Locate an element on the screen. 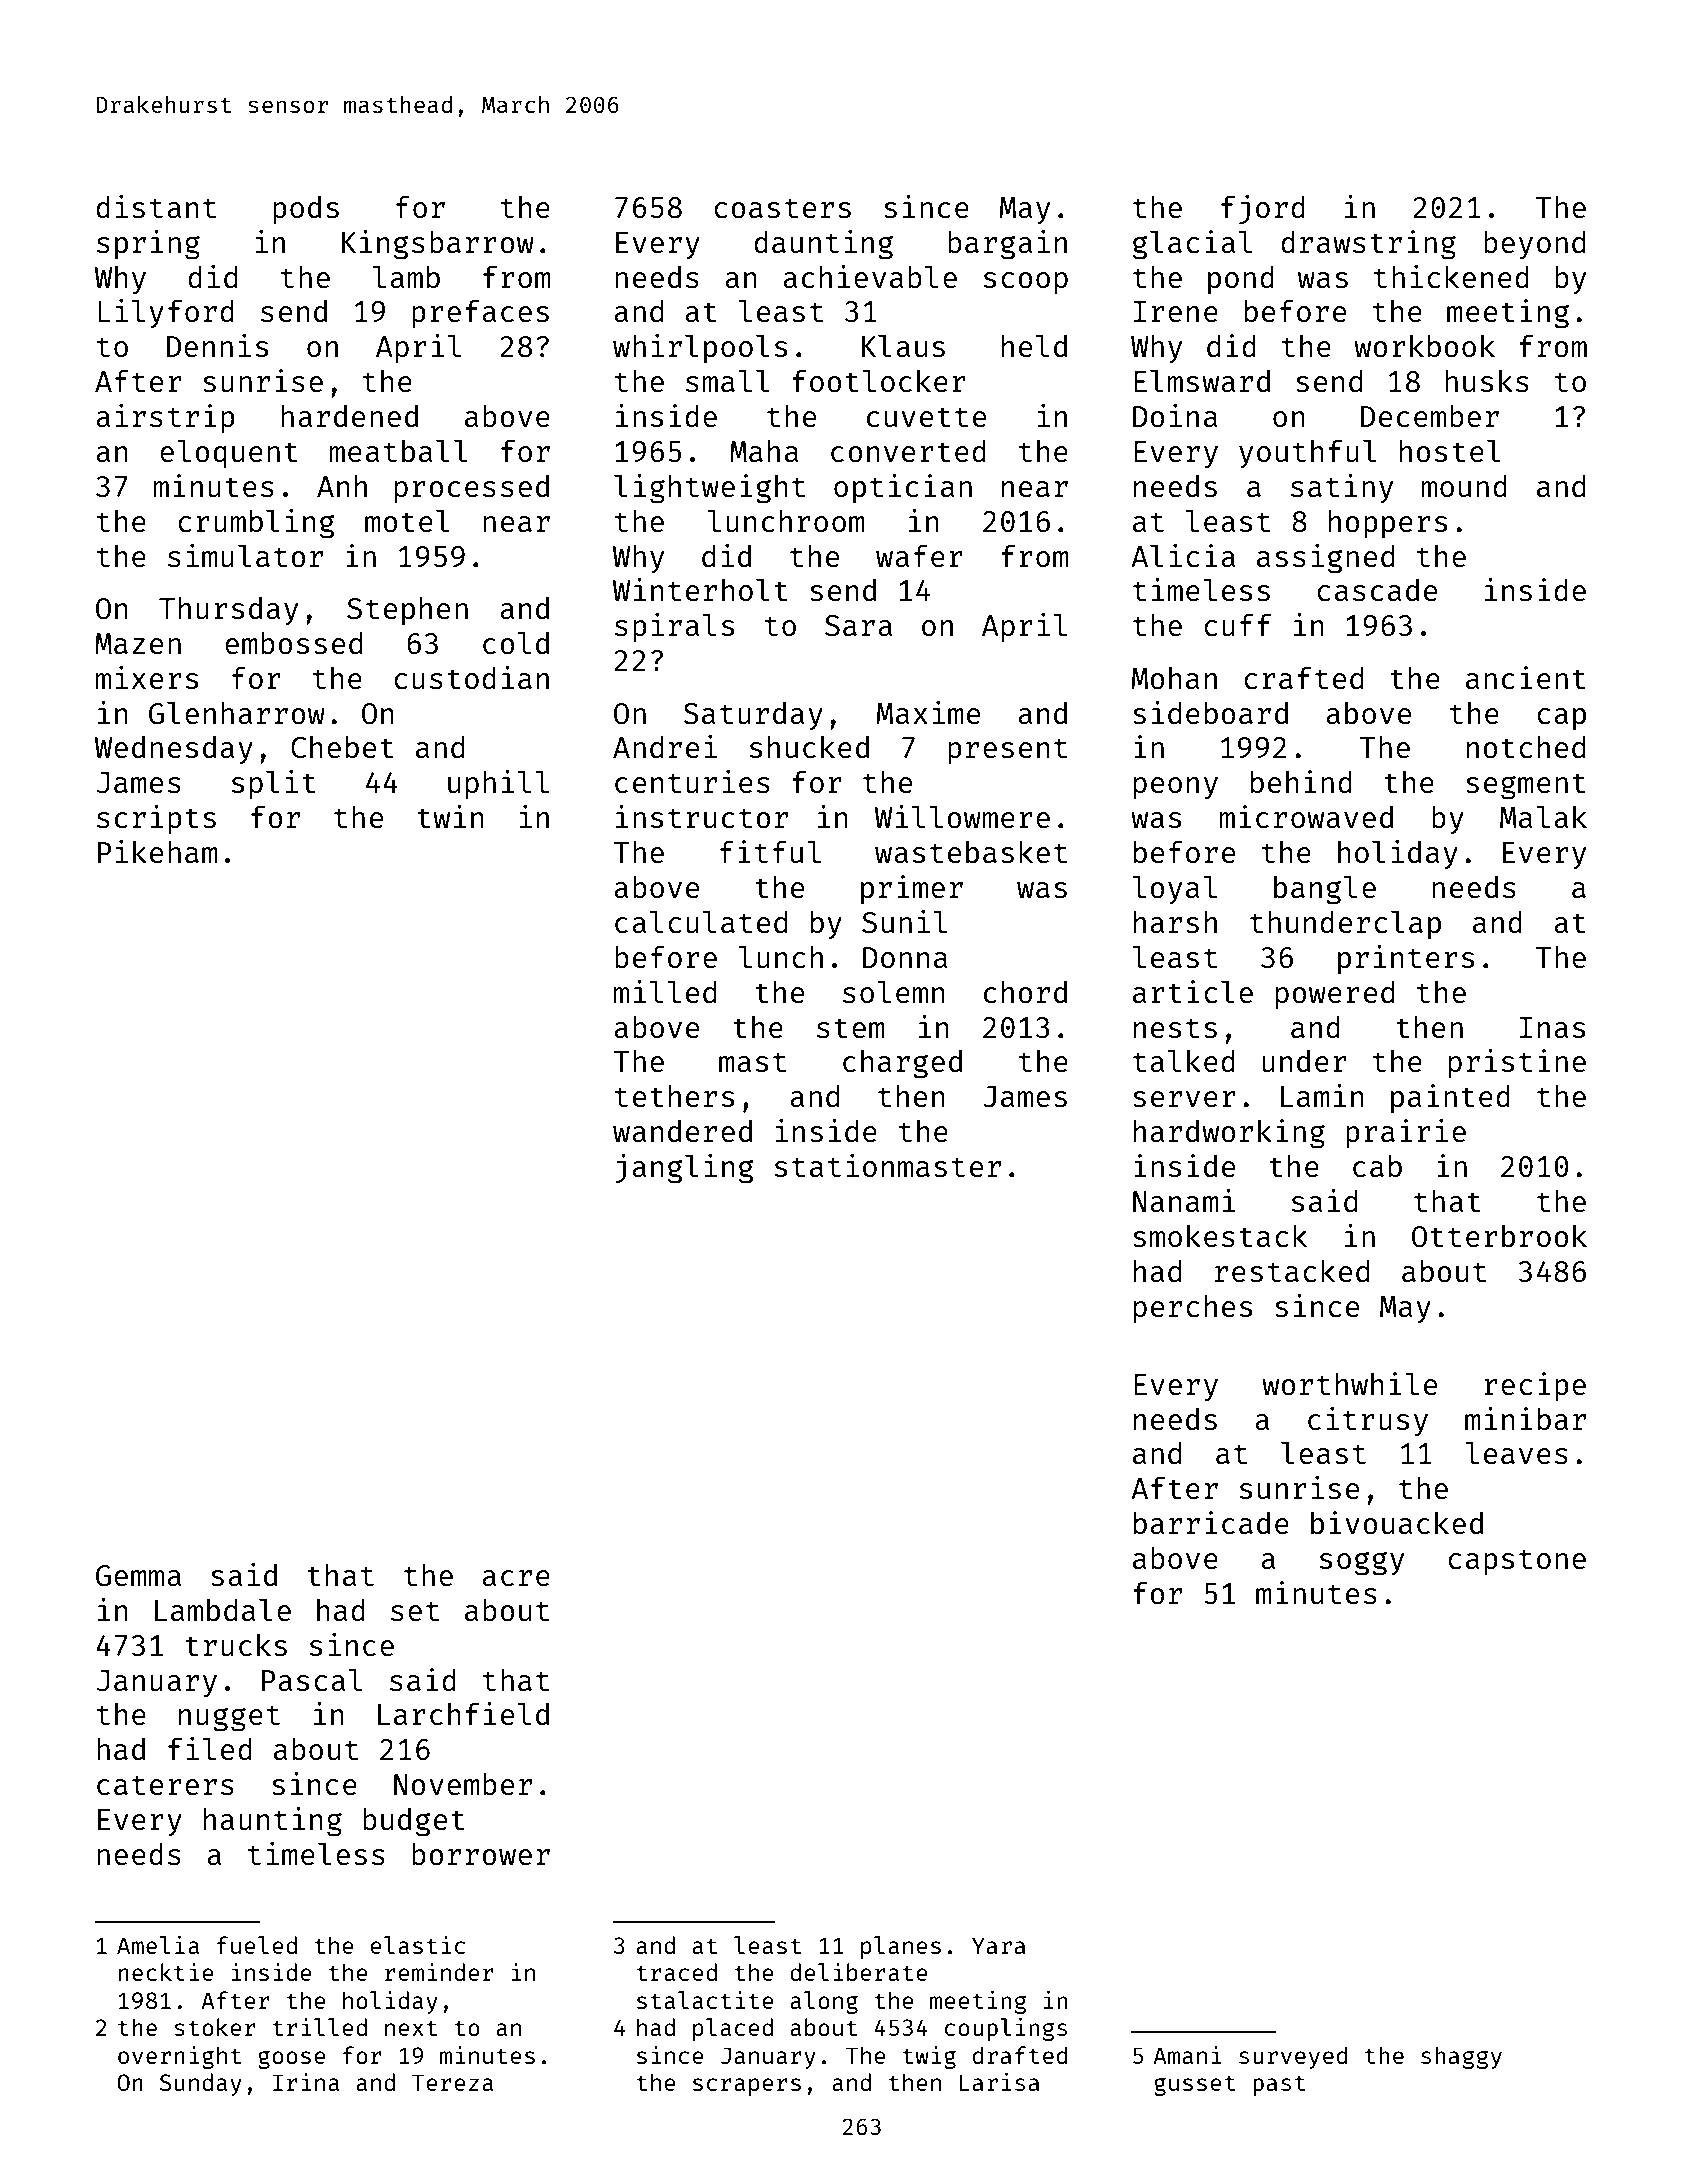 The height and width of the screenshot is (2178, 1683). Nanami is located at coordinates (1184, 1200).
